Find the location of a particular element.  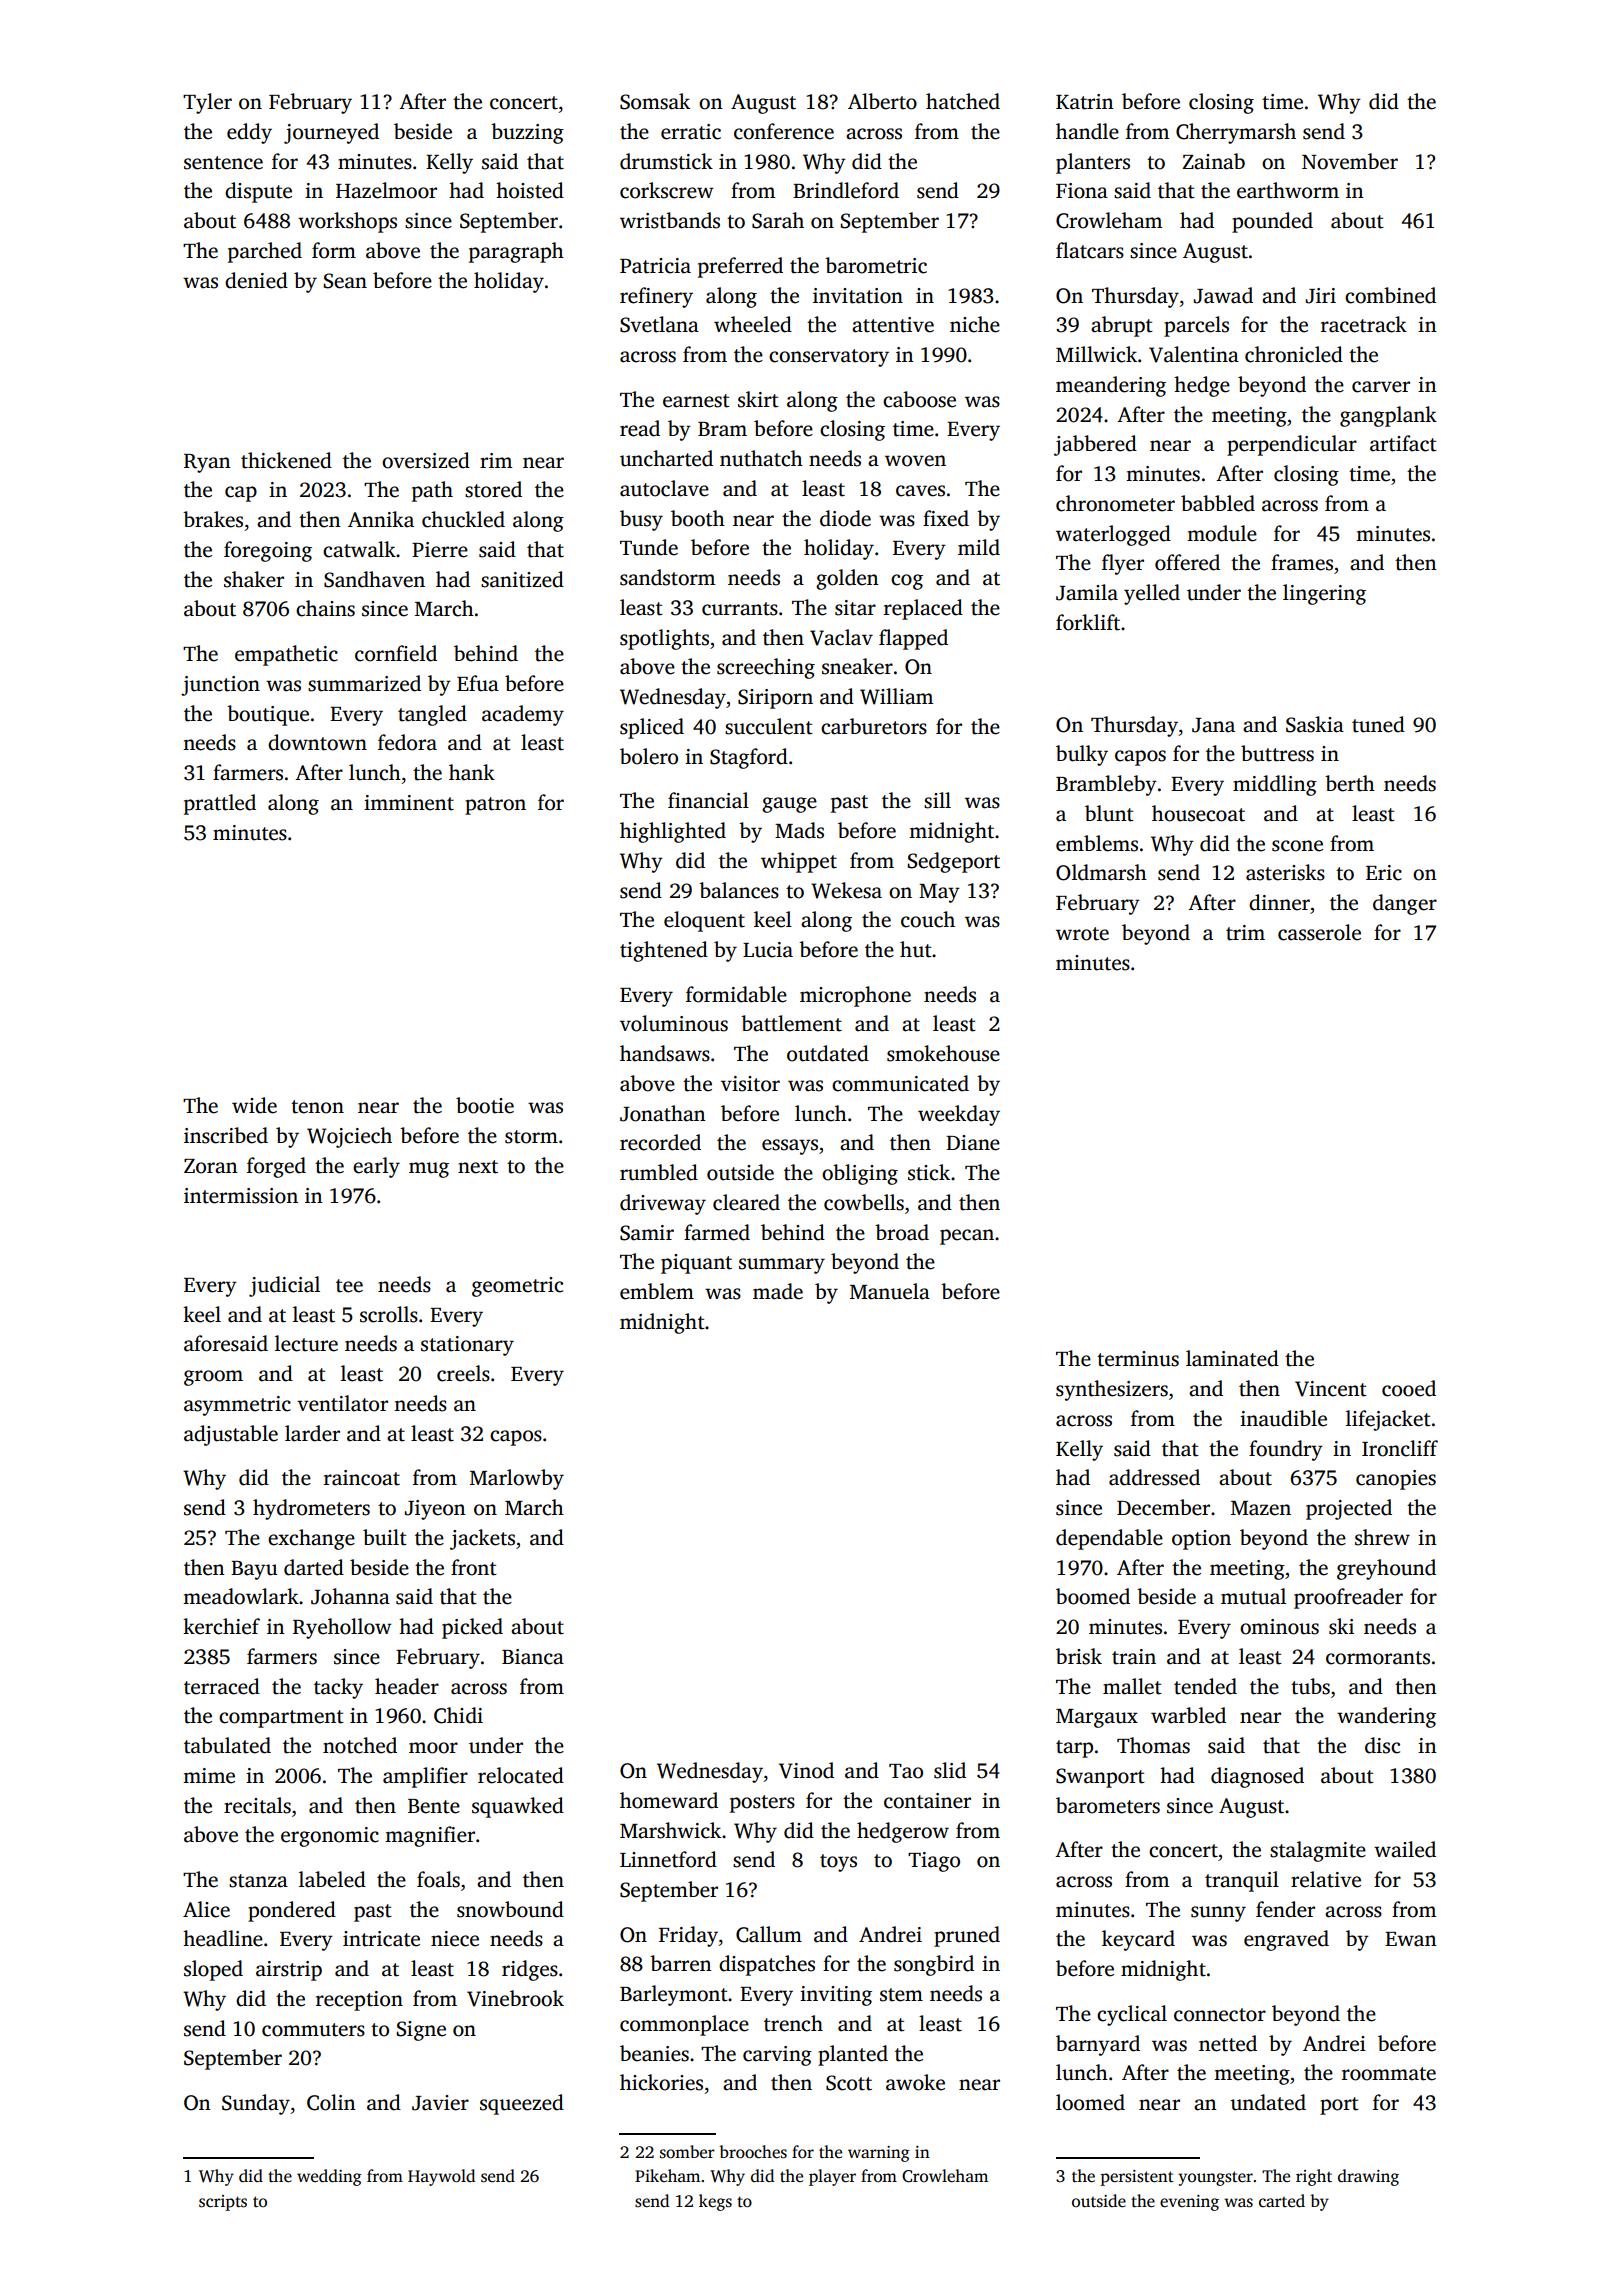

Tyler is located at coordinates (207, 103).
